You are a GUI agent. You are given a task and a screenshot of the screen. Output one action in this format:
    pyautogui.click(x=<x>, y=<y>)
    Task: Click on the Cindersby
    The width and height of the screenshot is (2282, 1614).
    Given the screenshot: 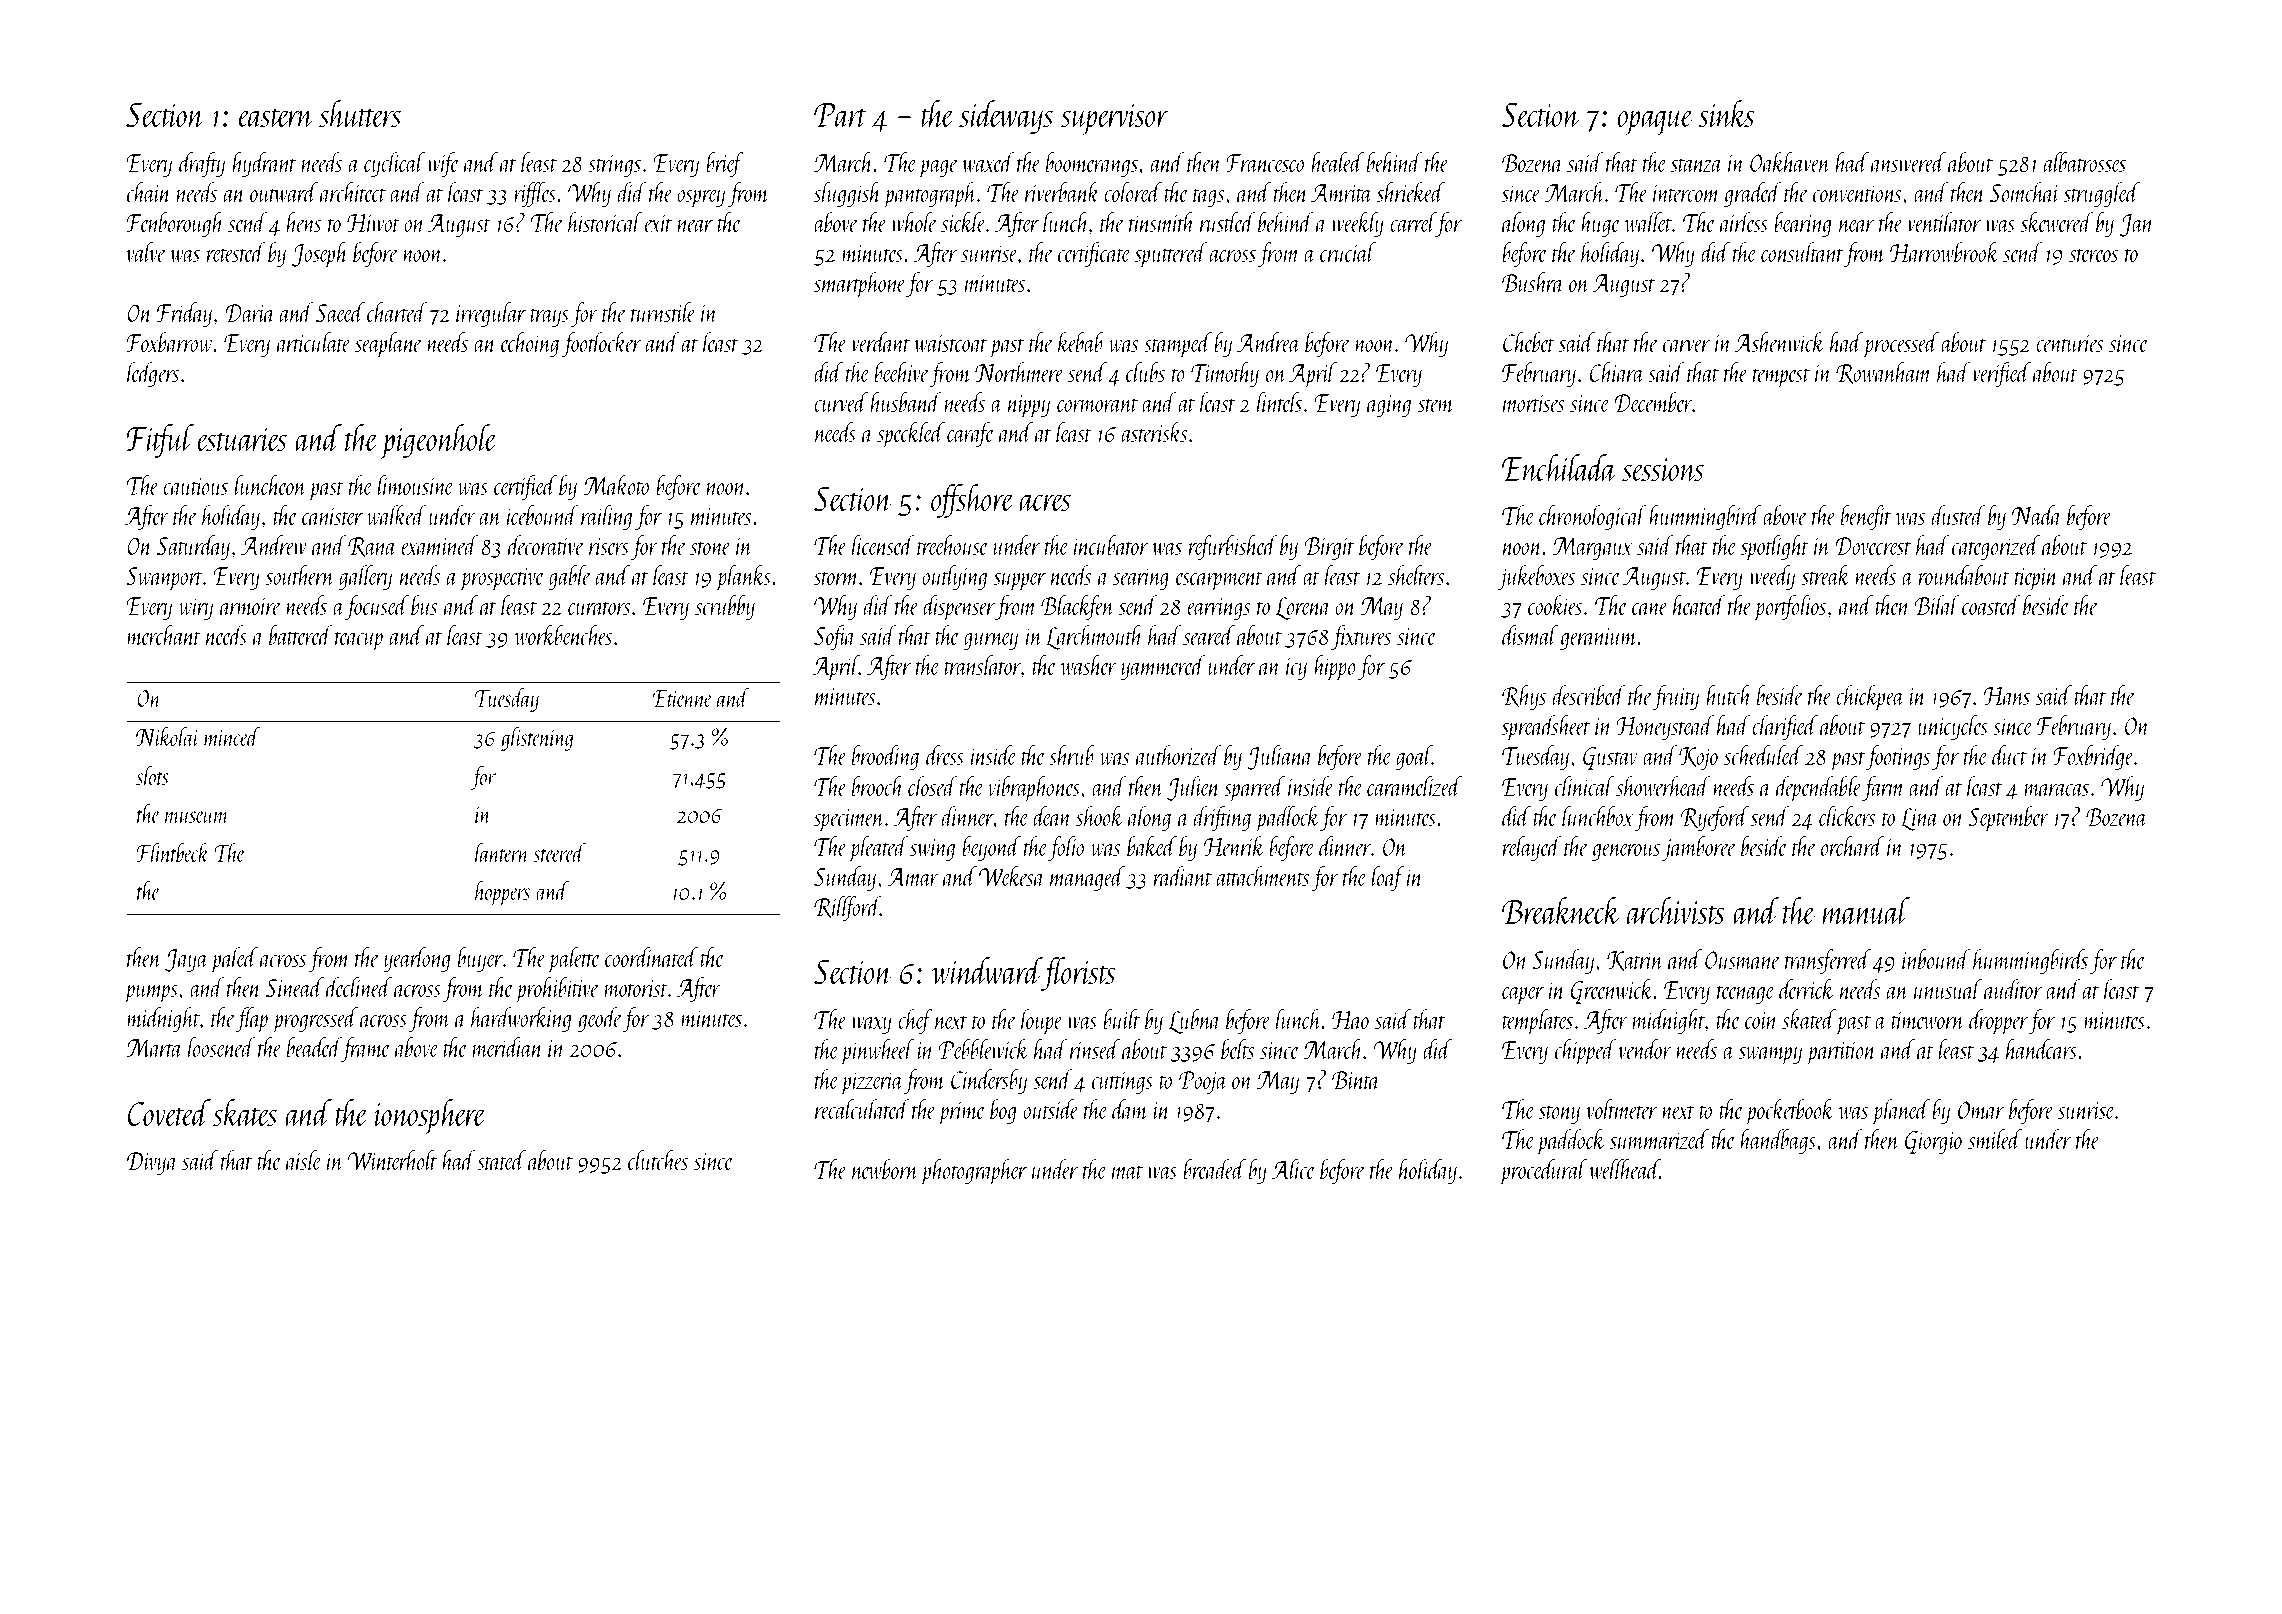 What is the action you would take?
    pyautogui.click(x=989, y=1081)
